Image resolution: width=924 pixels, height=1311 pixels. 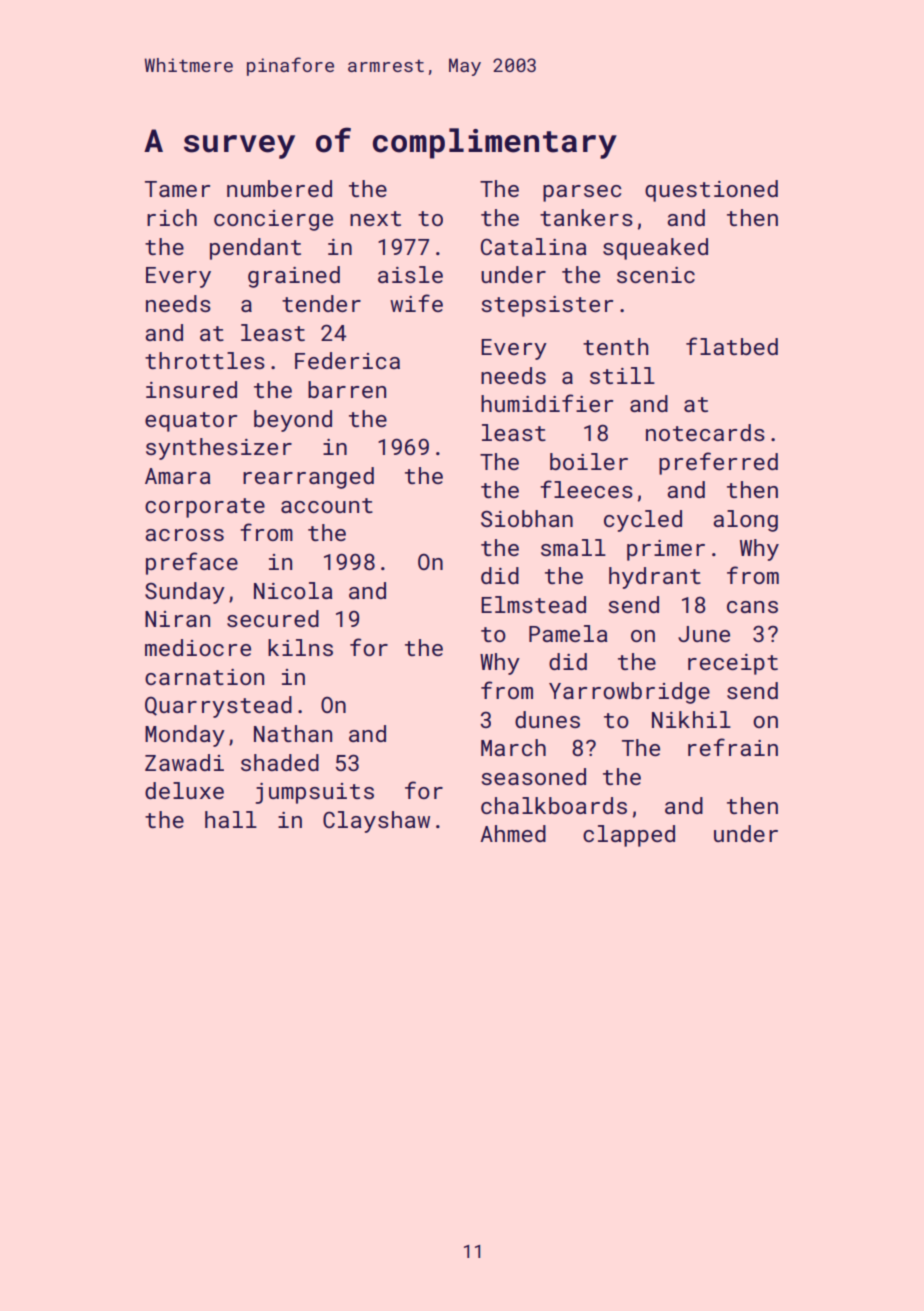 I want to click on kilns, so click(x=300, y=647).
